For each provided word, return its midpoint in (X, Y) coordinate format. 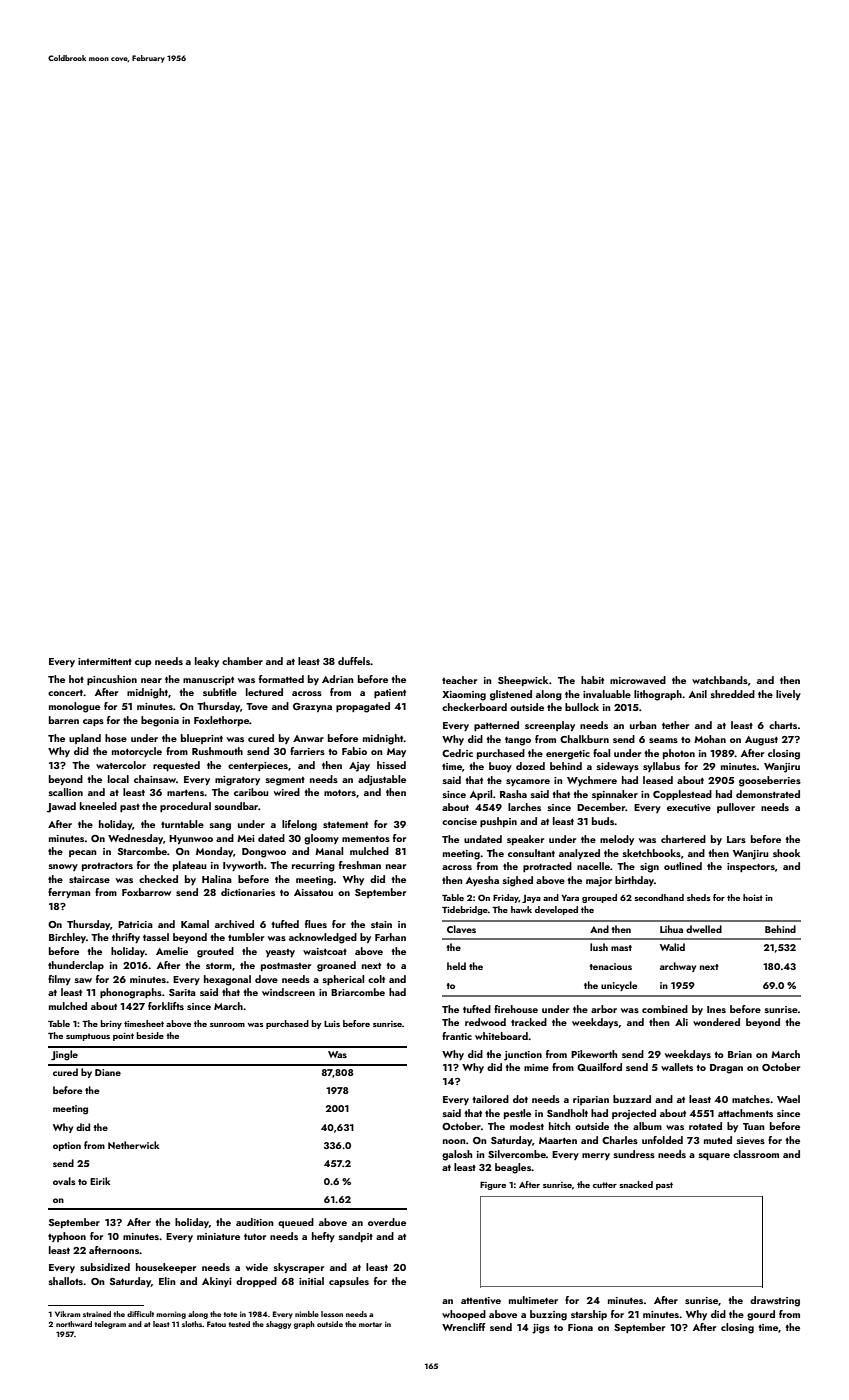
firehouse (516, 1009)
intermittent (105, 661)
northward (74, 1324)
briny (111, 1024)
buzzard (632, 1099)
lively (788, 695)
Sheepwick (523, 681)
